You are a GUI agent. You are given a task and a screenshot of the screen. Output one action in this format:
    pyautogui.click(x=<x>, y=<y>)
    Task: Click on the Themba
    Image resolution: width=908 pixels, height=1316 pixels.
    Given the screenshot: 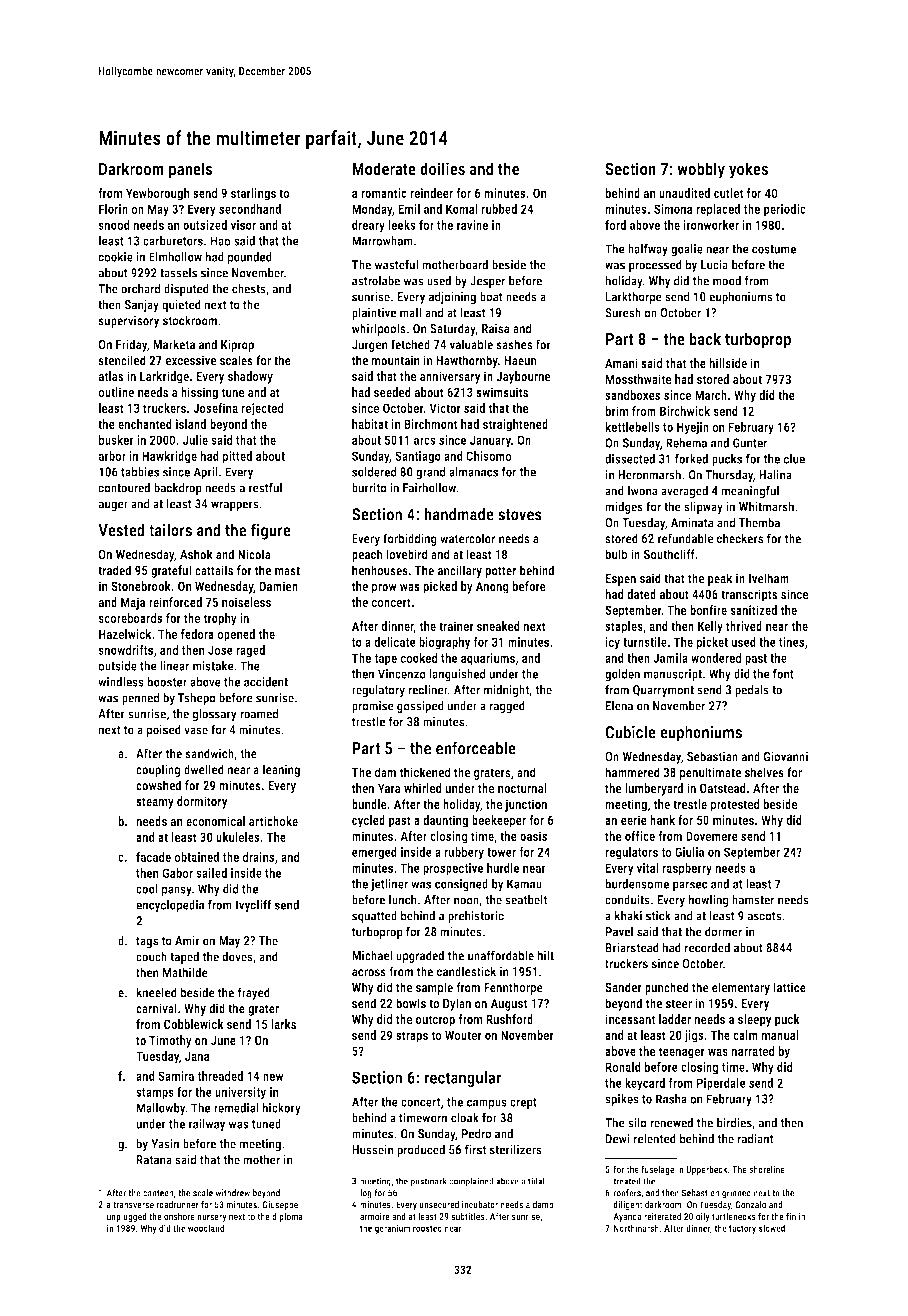 What is the action you would take?
    pyautogui.click(x=759, y=522)
